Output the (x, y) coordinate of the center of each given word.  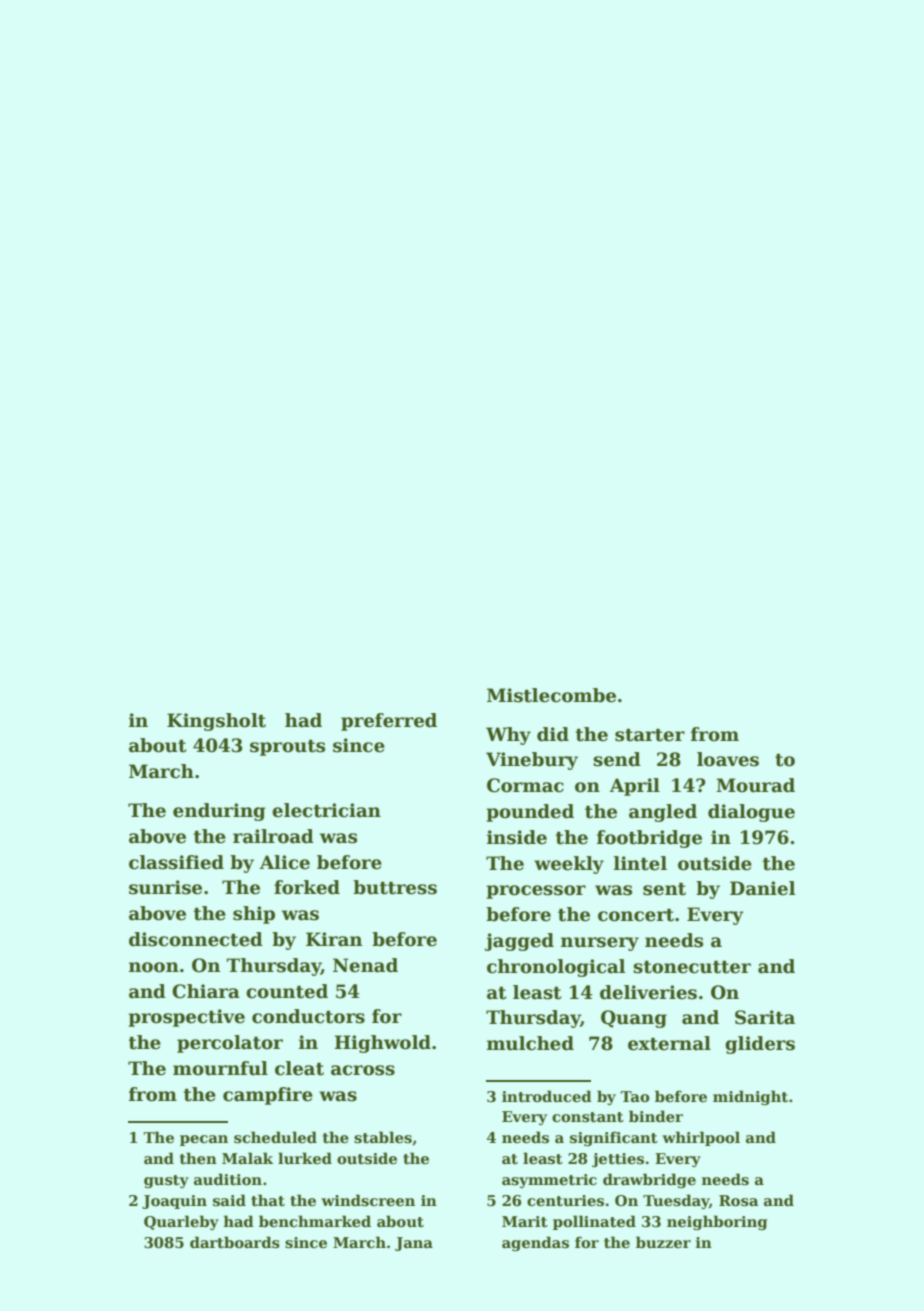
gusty (166, 1181)
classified (176, 862)
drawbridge (649, 1180)
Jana (414, 1244)
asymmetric (549, 1181)
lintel (640, 863)
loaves (728, 759)
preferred (389, 722)
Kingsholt (216, 722)
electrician (326, 810)
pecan (204, 1140)
